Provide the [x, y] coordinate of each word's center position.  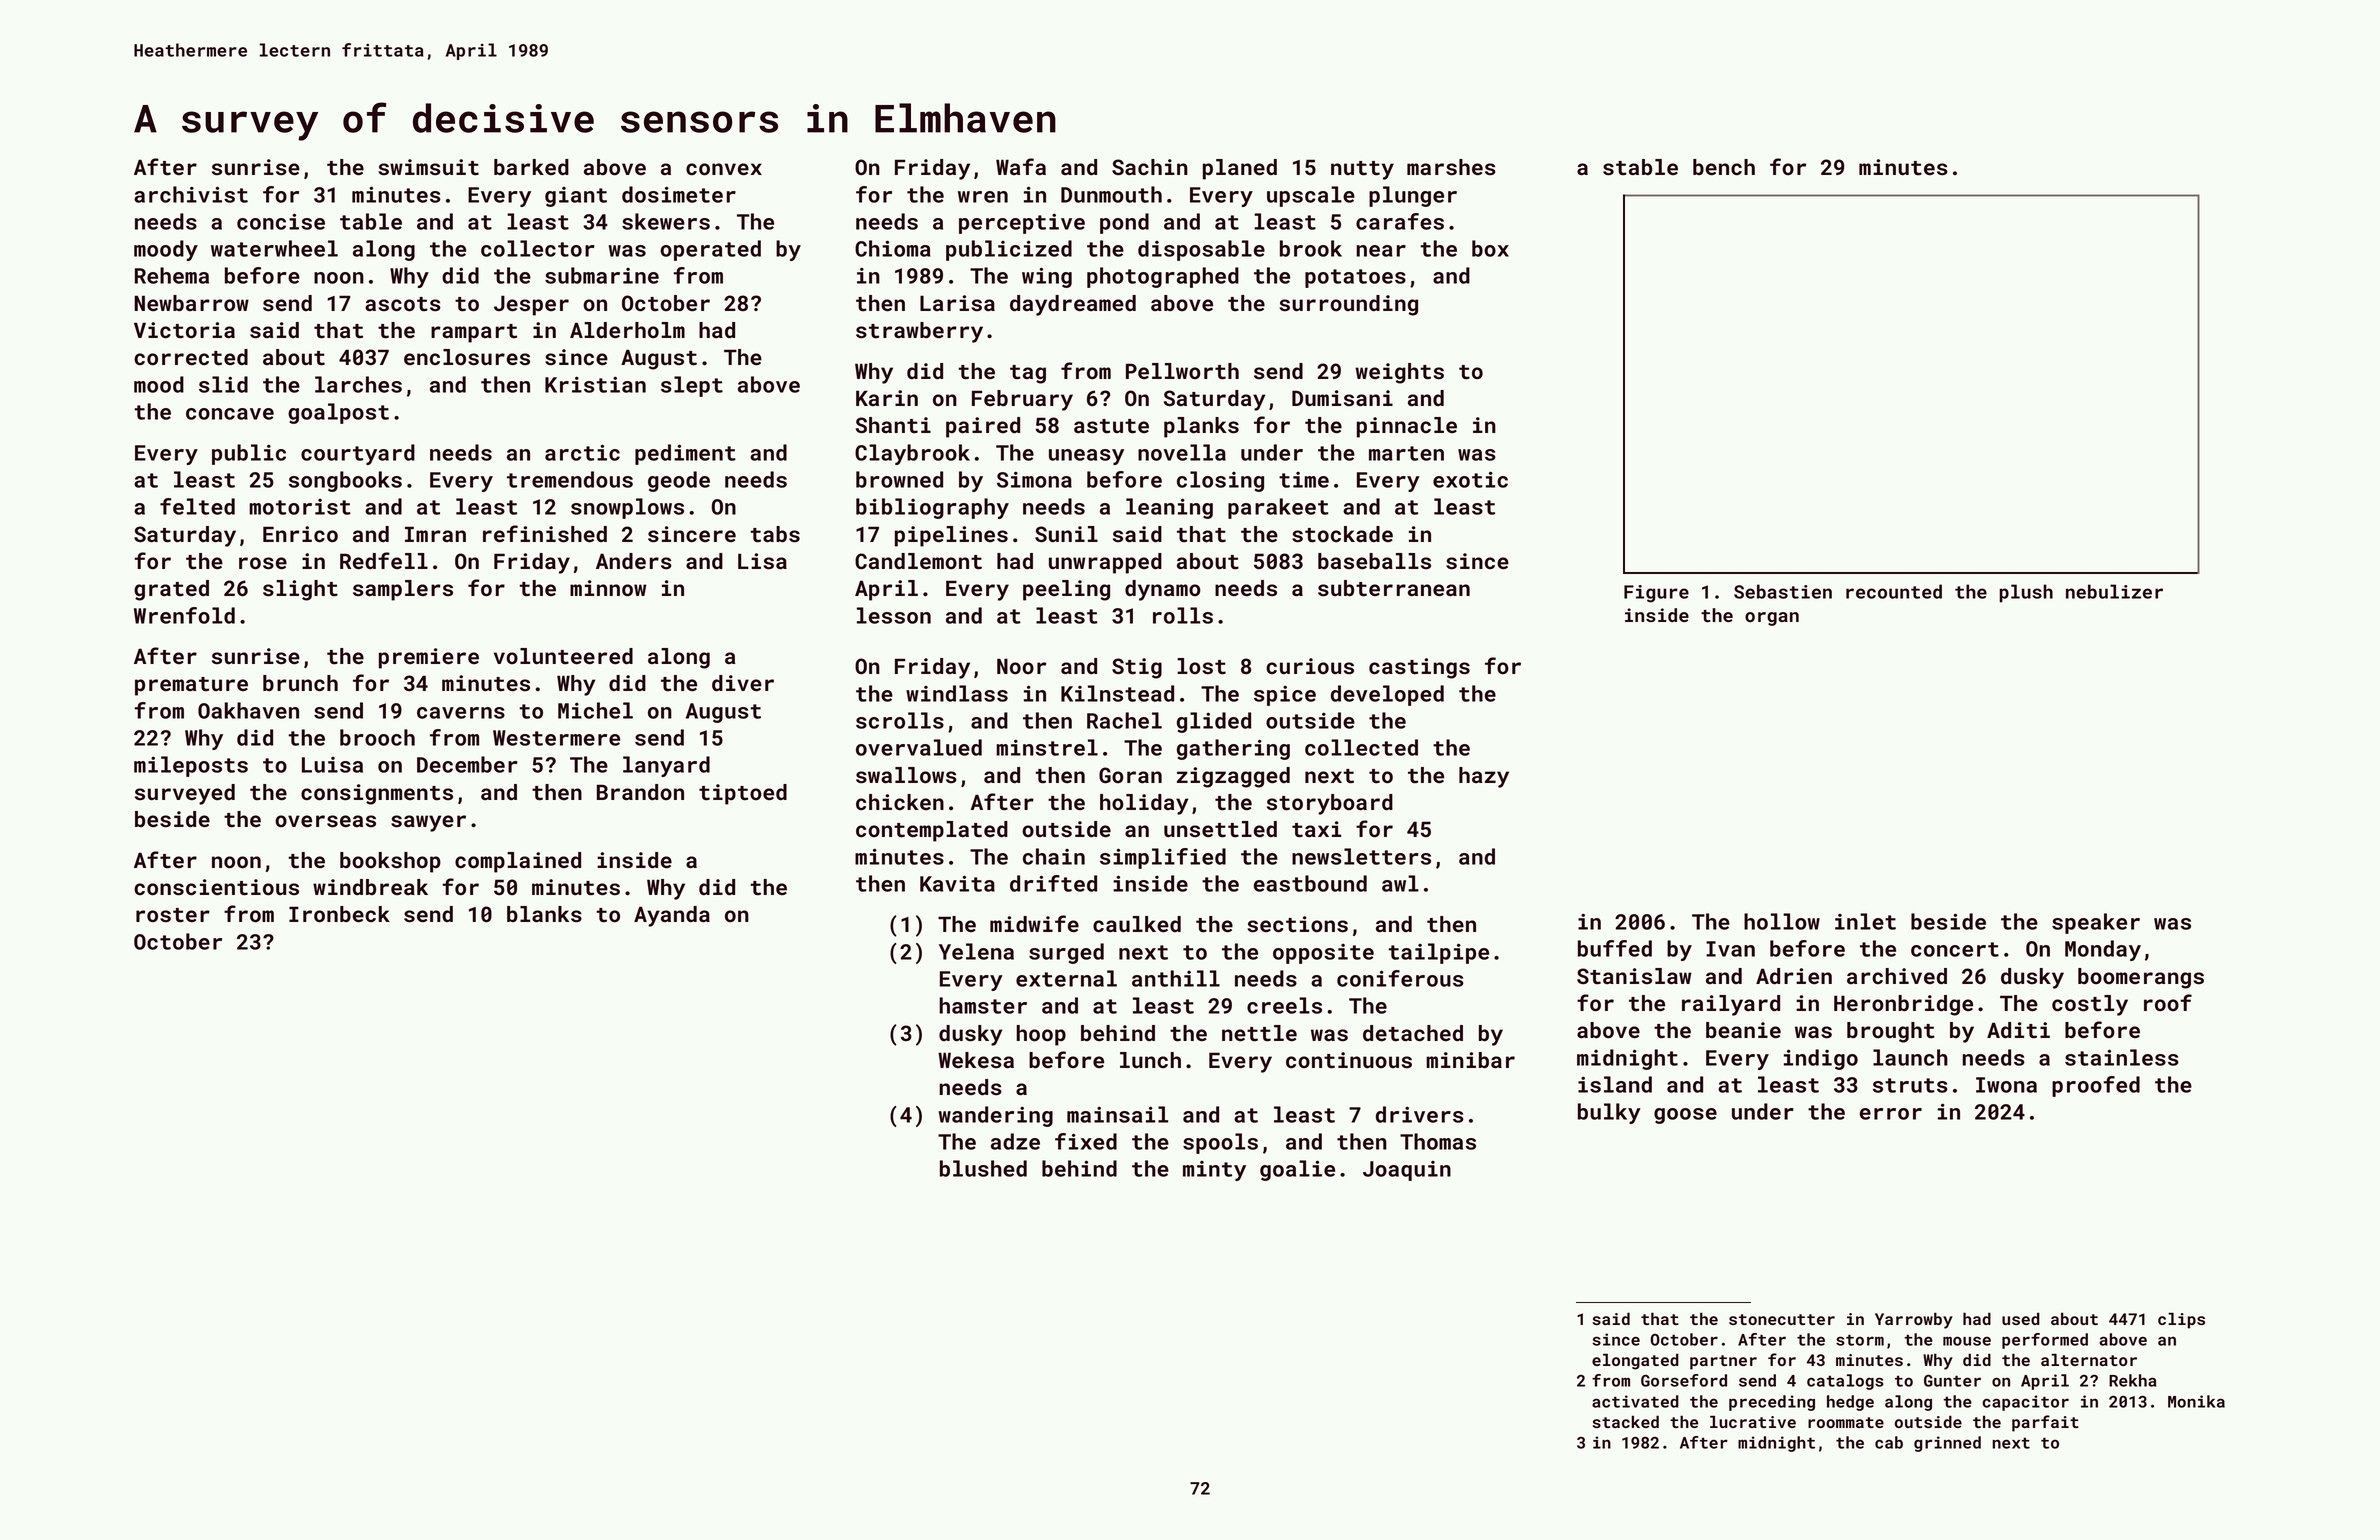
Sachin [1150, 167]
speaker [2096, 923]
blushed [983, 1168]
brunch [300, 683]
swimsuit [428, 167]
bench [1724, 167]
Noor [1021, 666]
